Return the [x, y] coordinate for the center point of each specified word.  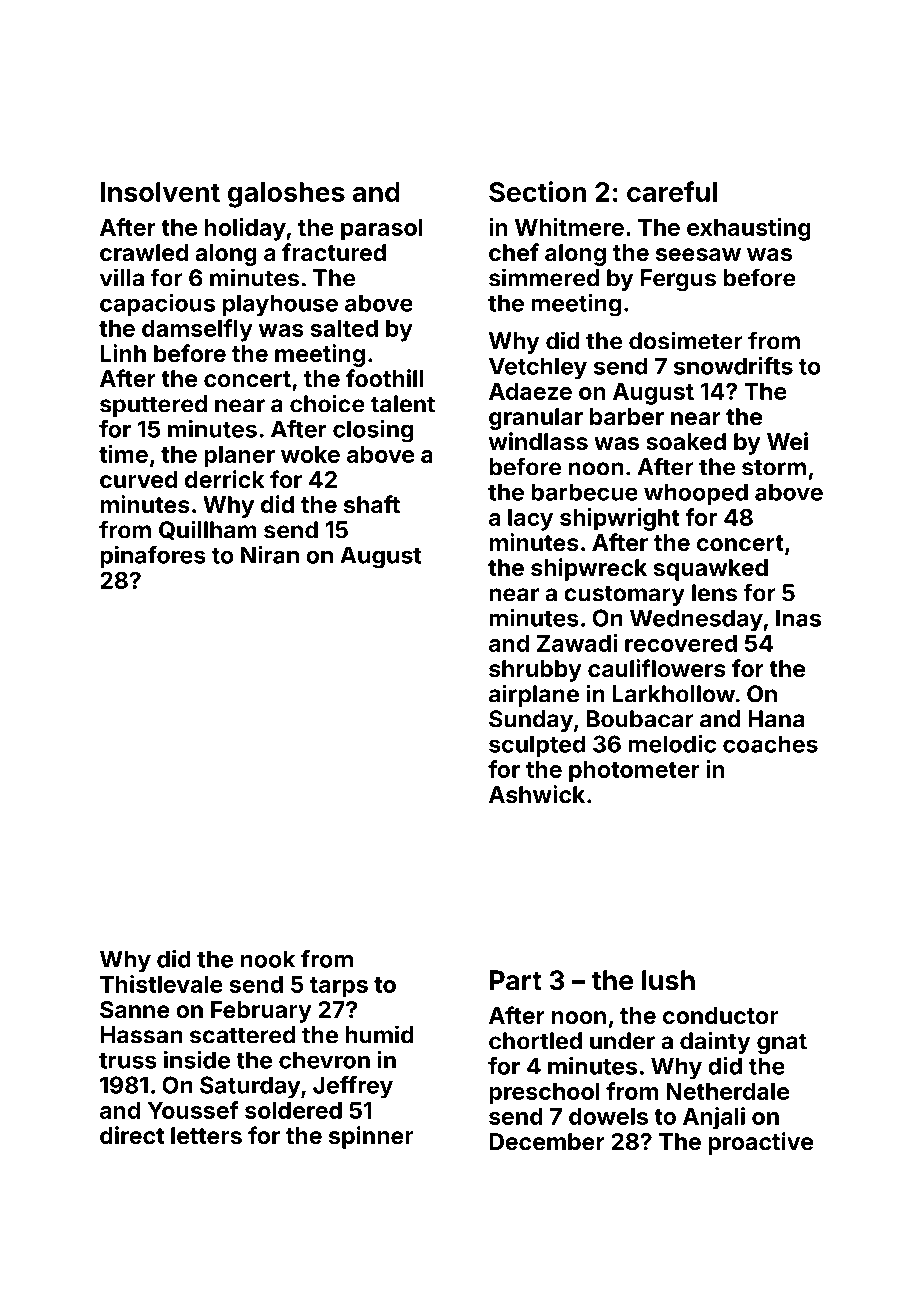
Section [537, 191]
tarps [339, 987]
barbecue [584, 492]
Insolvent [160, 192]
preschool [544, 1094]
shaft [372, 504]
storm [774, 467]
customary [624, 595]
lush [668, 980]
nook [268, 959]
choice [327, 403]
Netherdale [727, 1091]
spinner [371, 1137]
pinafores [153, 557]
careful [672, 191]
